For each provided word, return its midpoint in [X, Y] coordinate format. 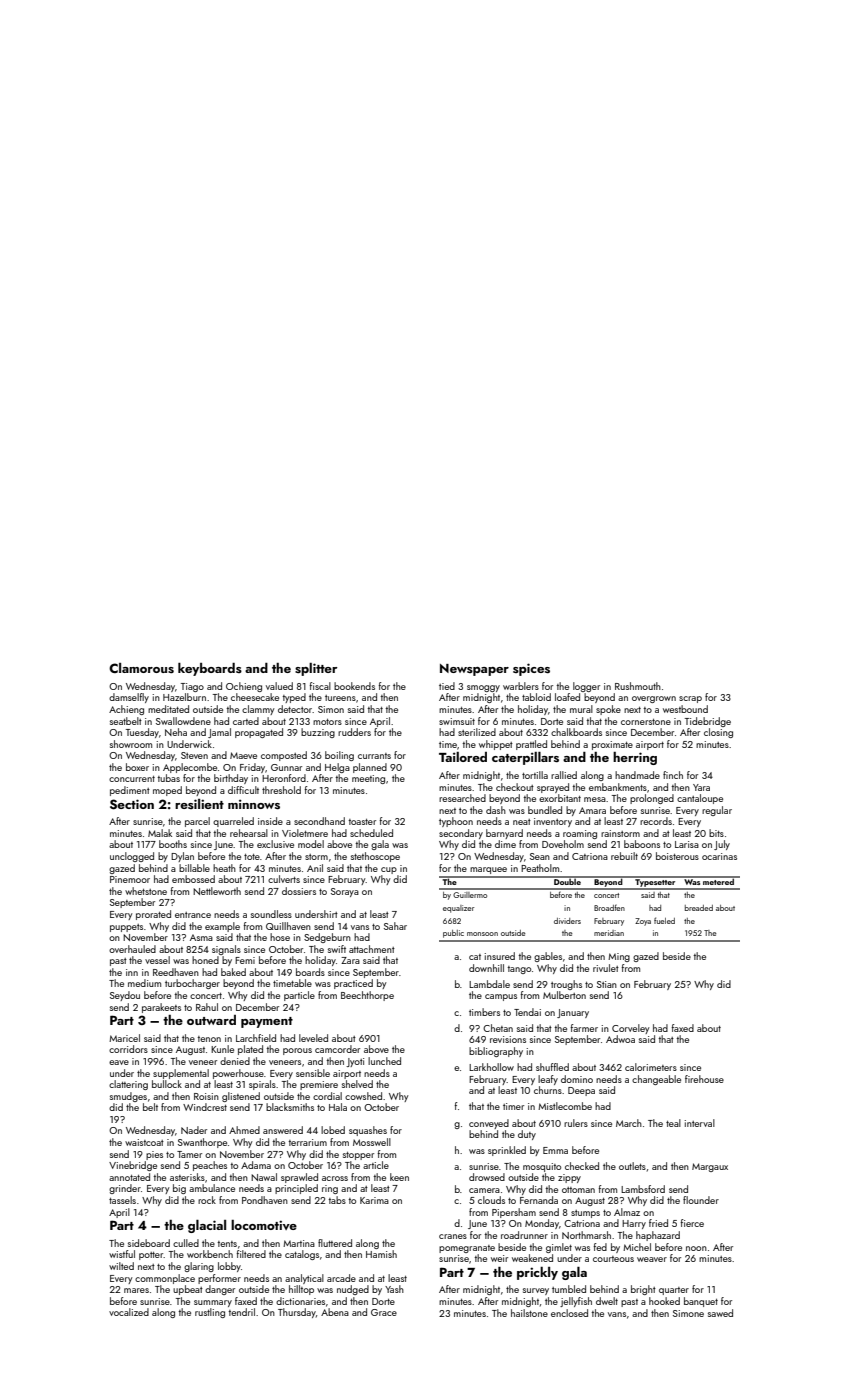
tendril [241, 1312]
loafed [567, 697]
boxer [137, 767]
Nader [194, 1130]
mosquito [542, 1167]
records [656, 821]
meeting [368, 779]
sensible [313, 1073]
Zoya [643, 922]
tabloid [536, 697]
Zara [350, 960]
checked [582, 1166]
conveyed [489, 1124]
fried [658, 1223]
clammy [258, 710]
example [222, 927]
